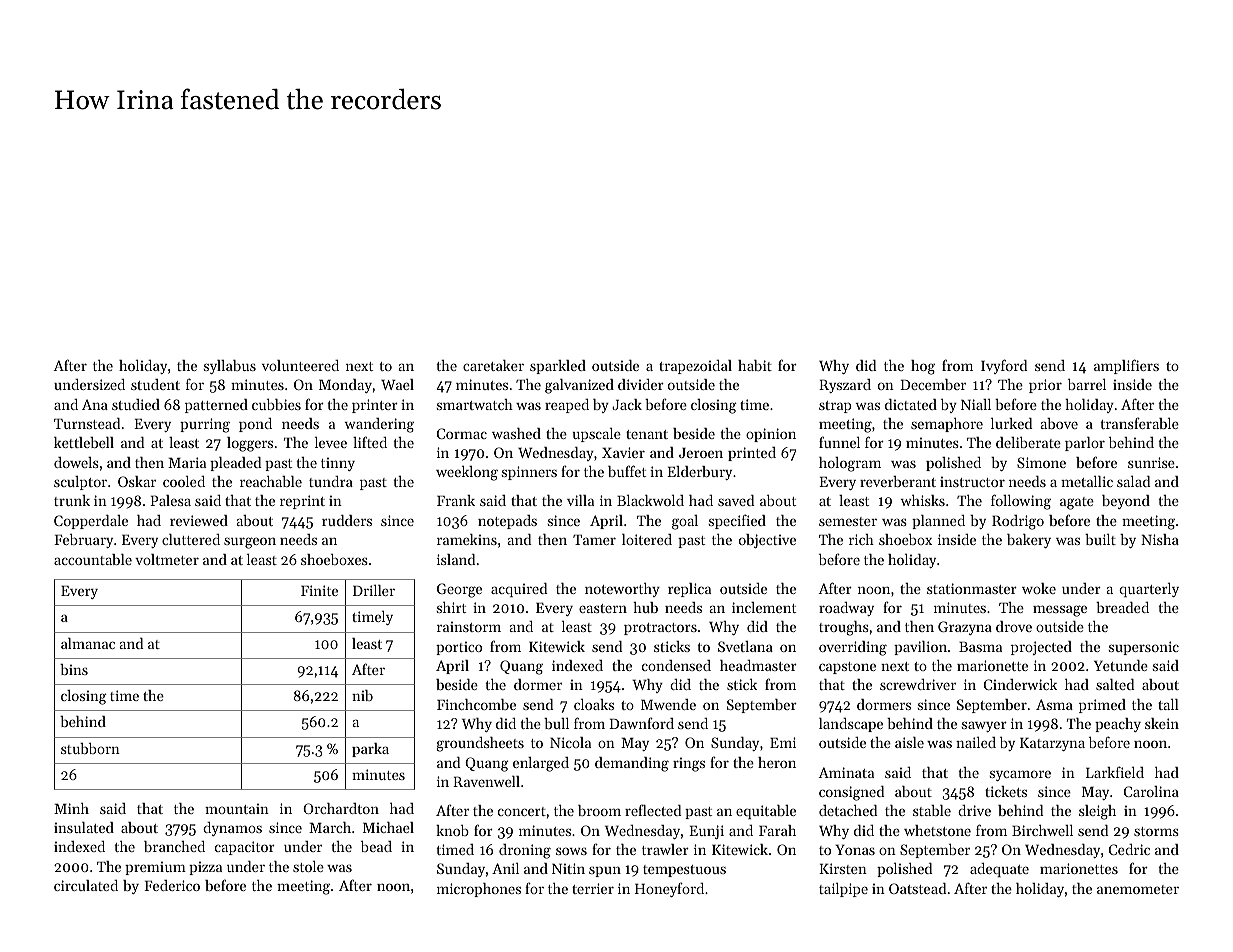 This page has width=1233, height=952. Describe the element at coordinates (300, 365) in the page. I see `volunteered` at that location.
